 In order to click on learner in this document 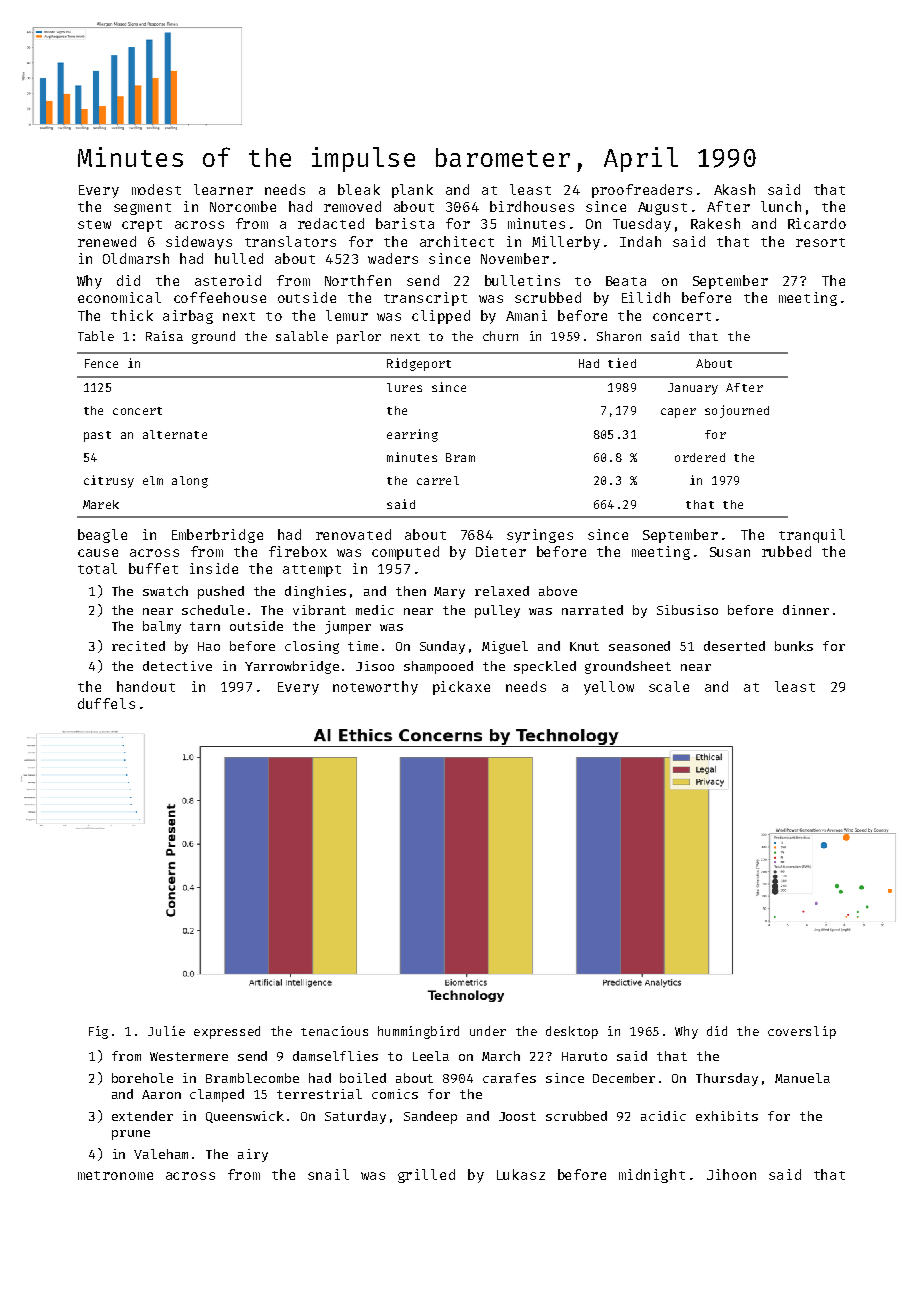, I will do `click(223, 189)`.
